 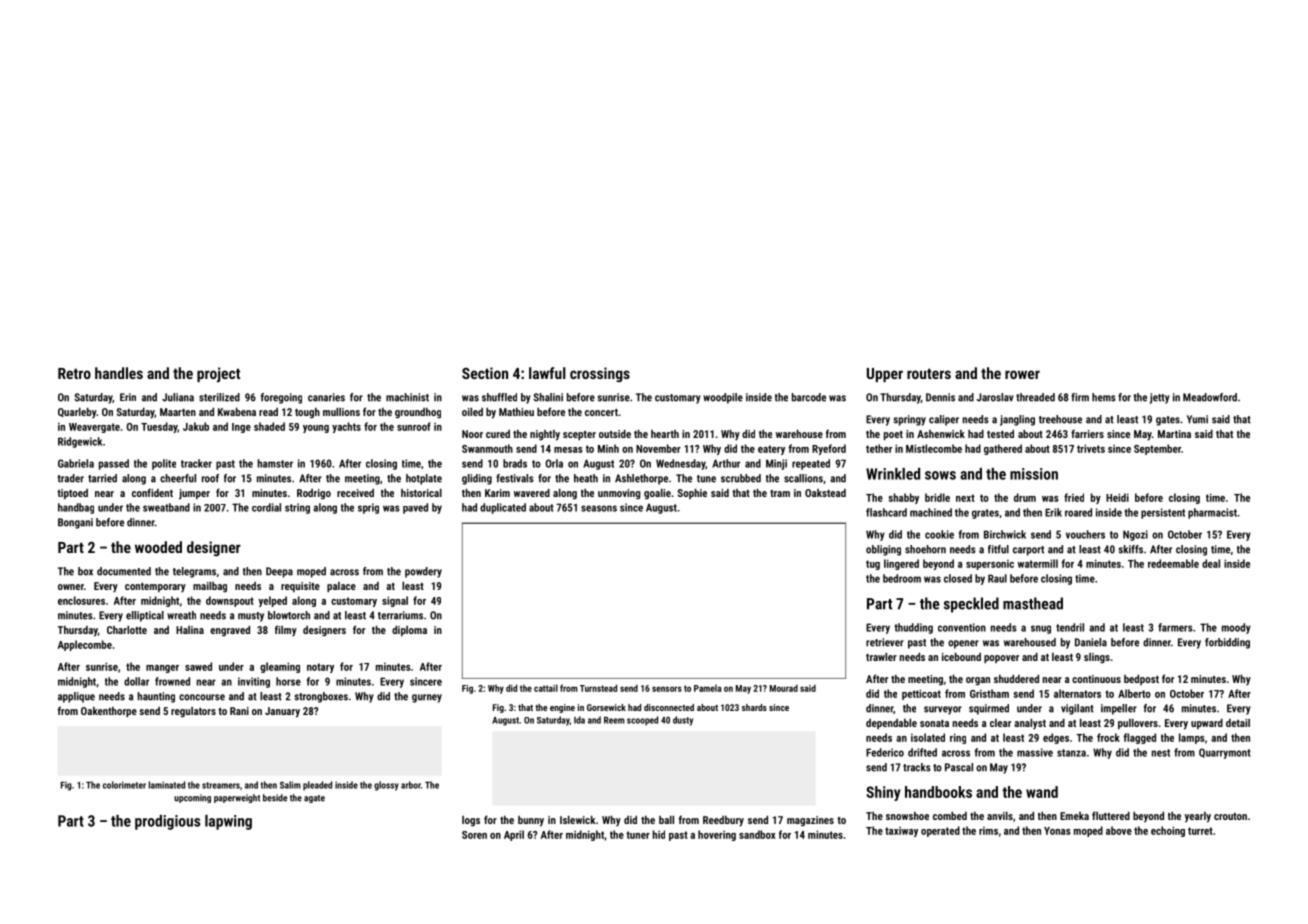 What do you see at coordinates (532, 493) in the screenshot?
I see `wavered` at bounding box center [532, 493].
